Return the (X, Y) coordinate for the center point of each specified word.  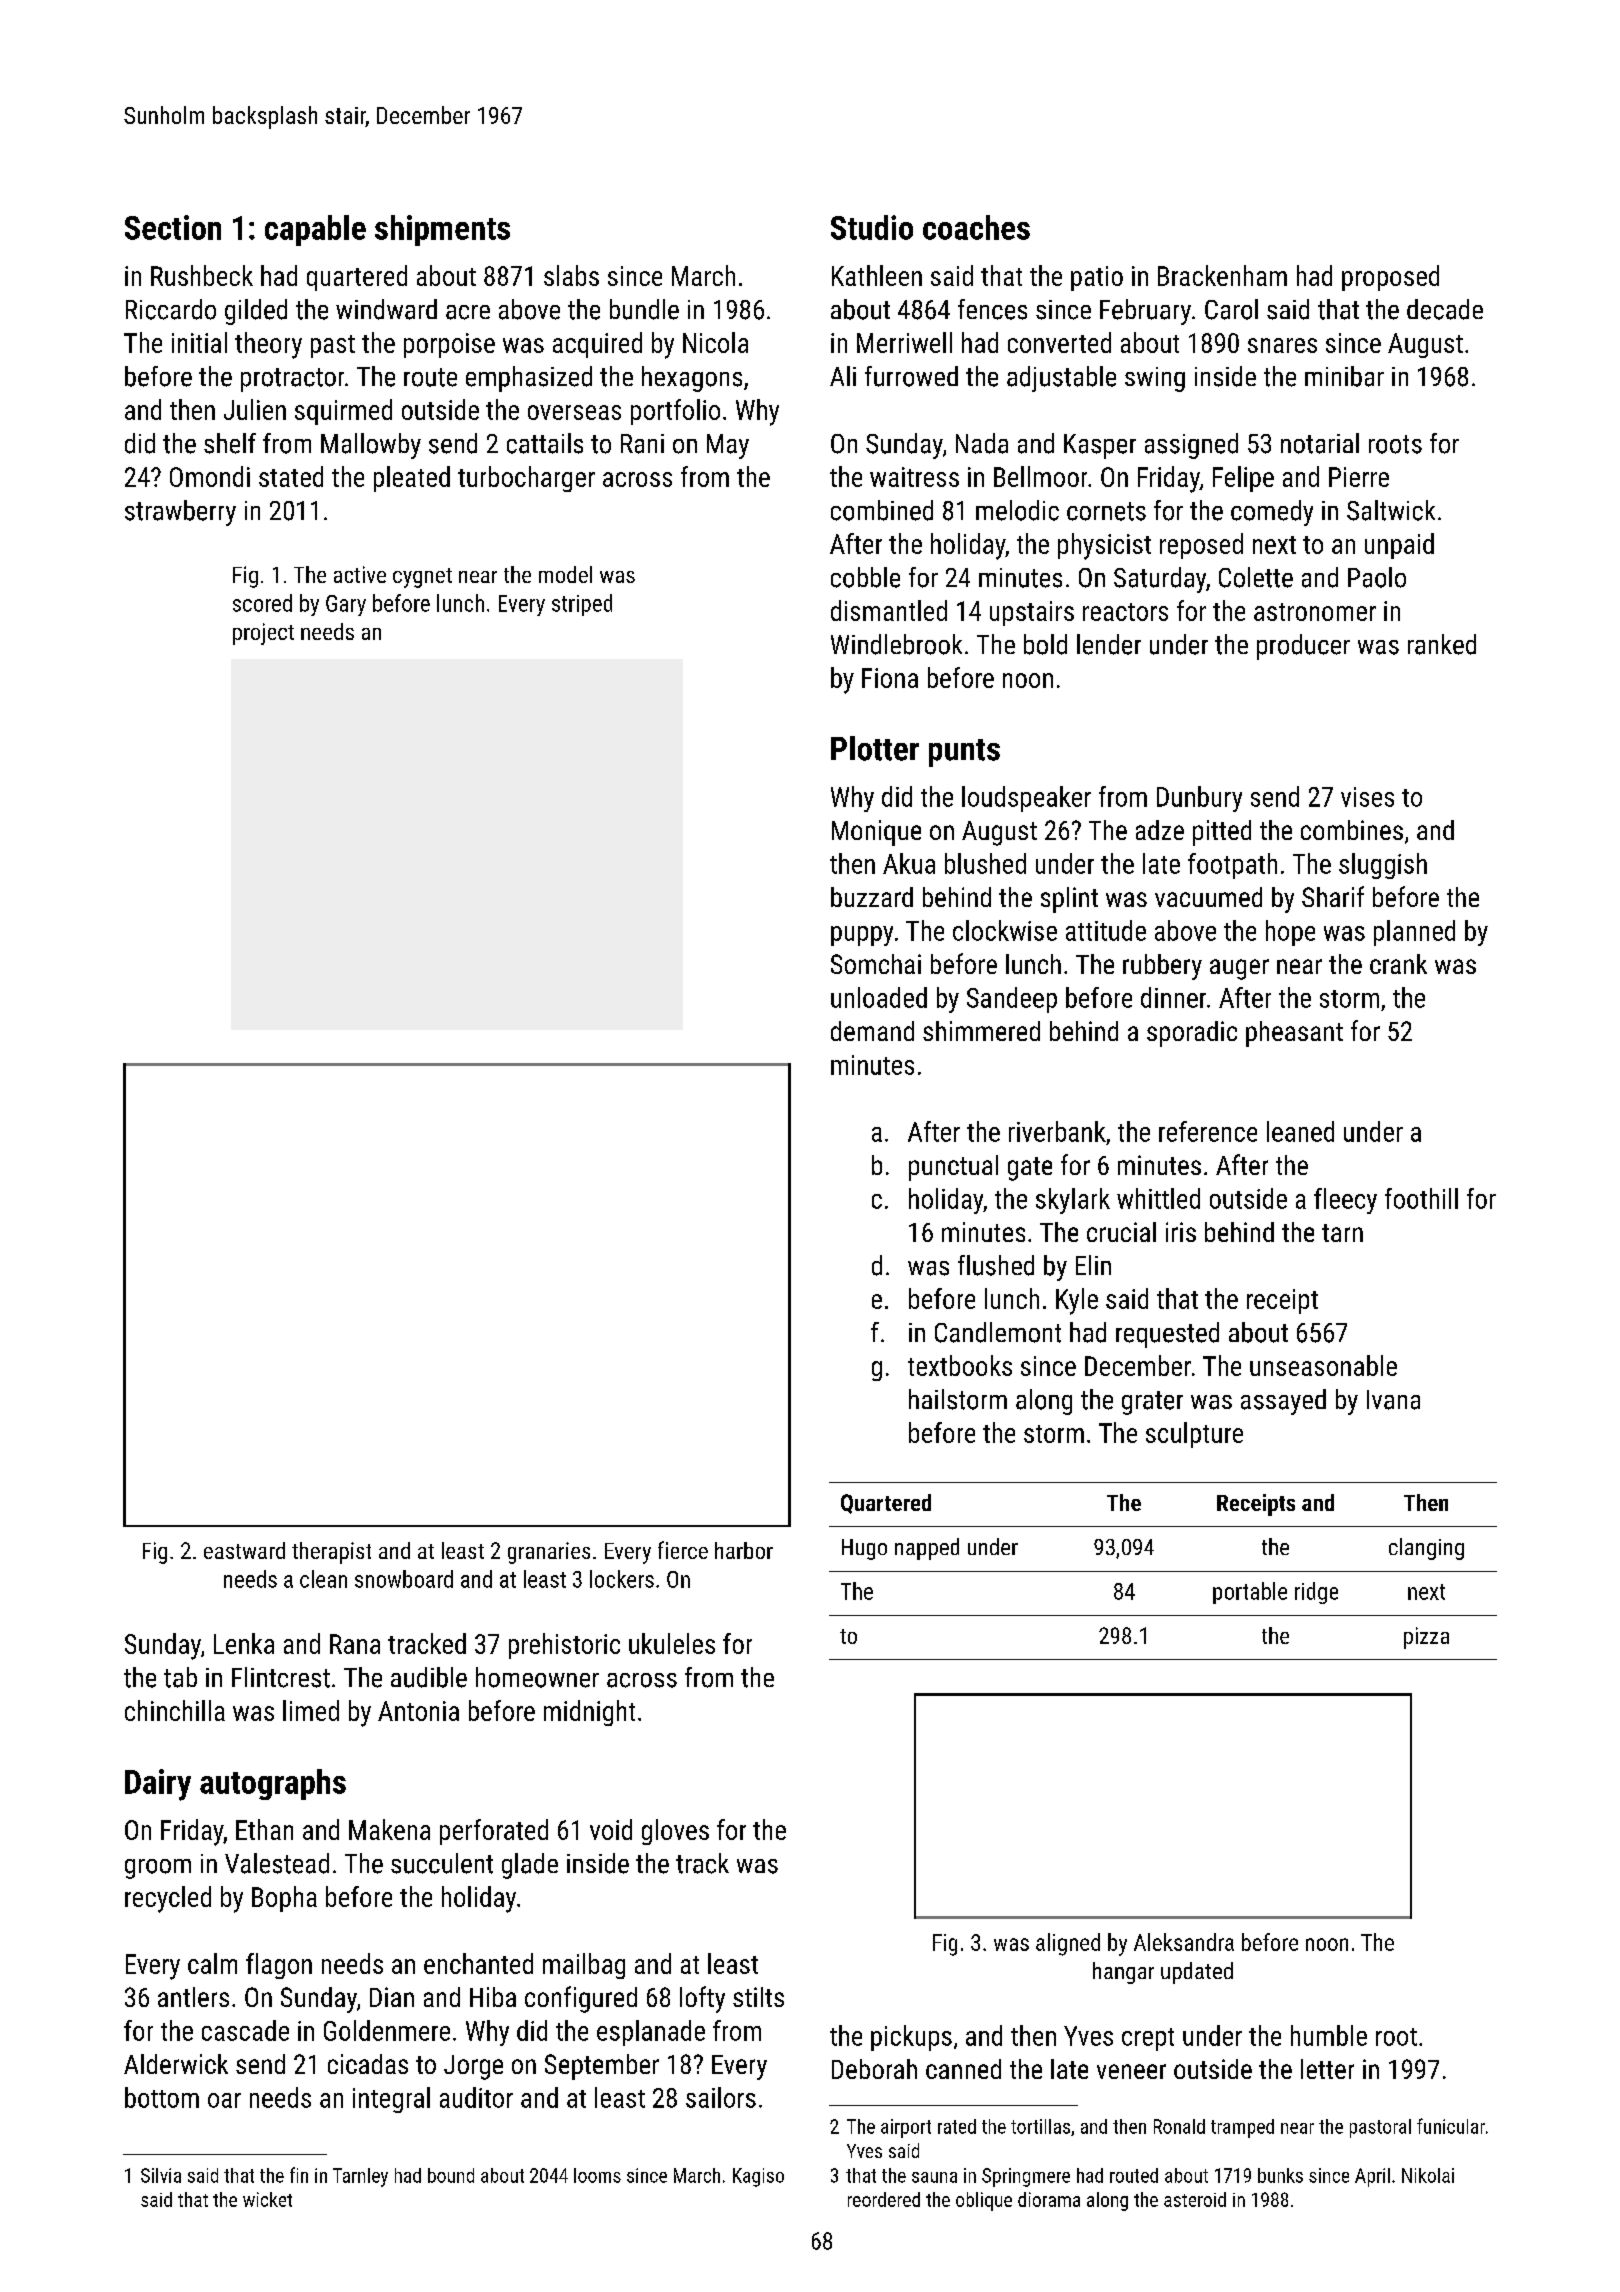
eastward (244, 1550)
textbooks (960, 1365)
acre (468, 312)
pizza (1426, 1638)
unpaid (1399, 546)
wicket (267, 2199)
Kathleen (877, 275)
